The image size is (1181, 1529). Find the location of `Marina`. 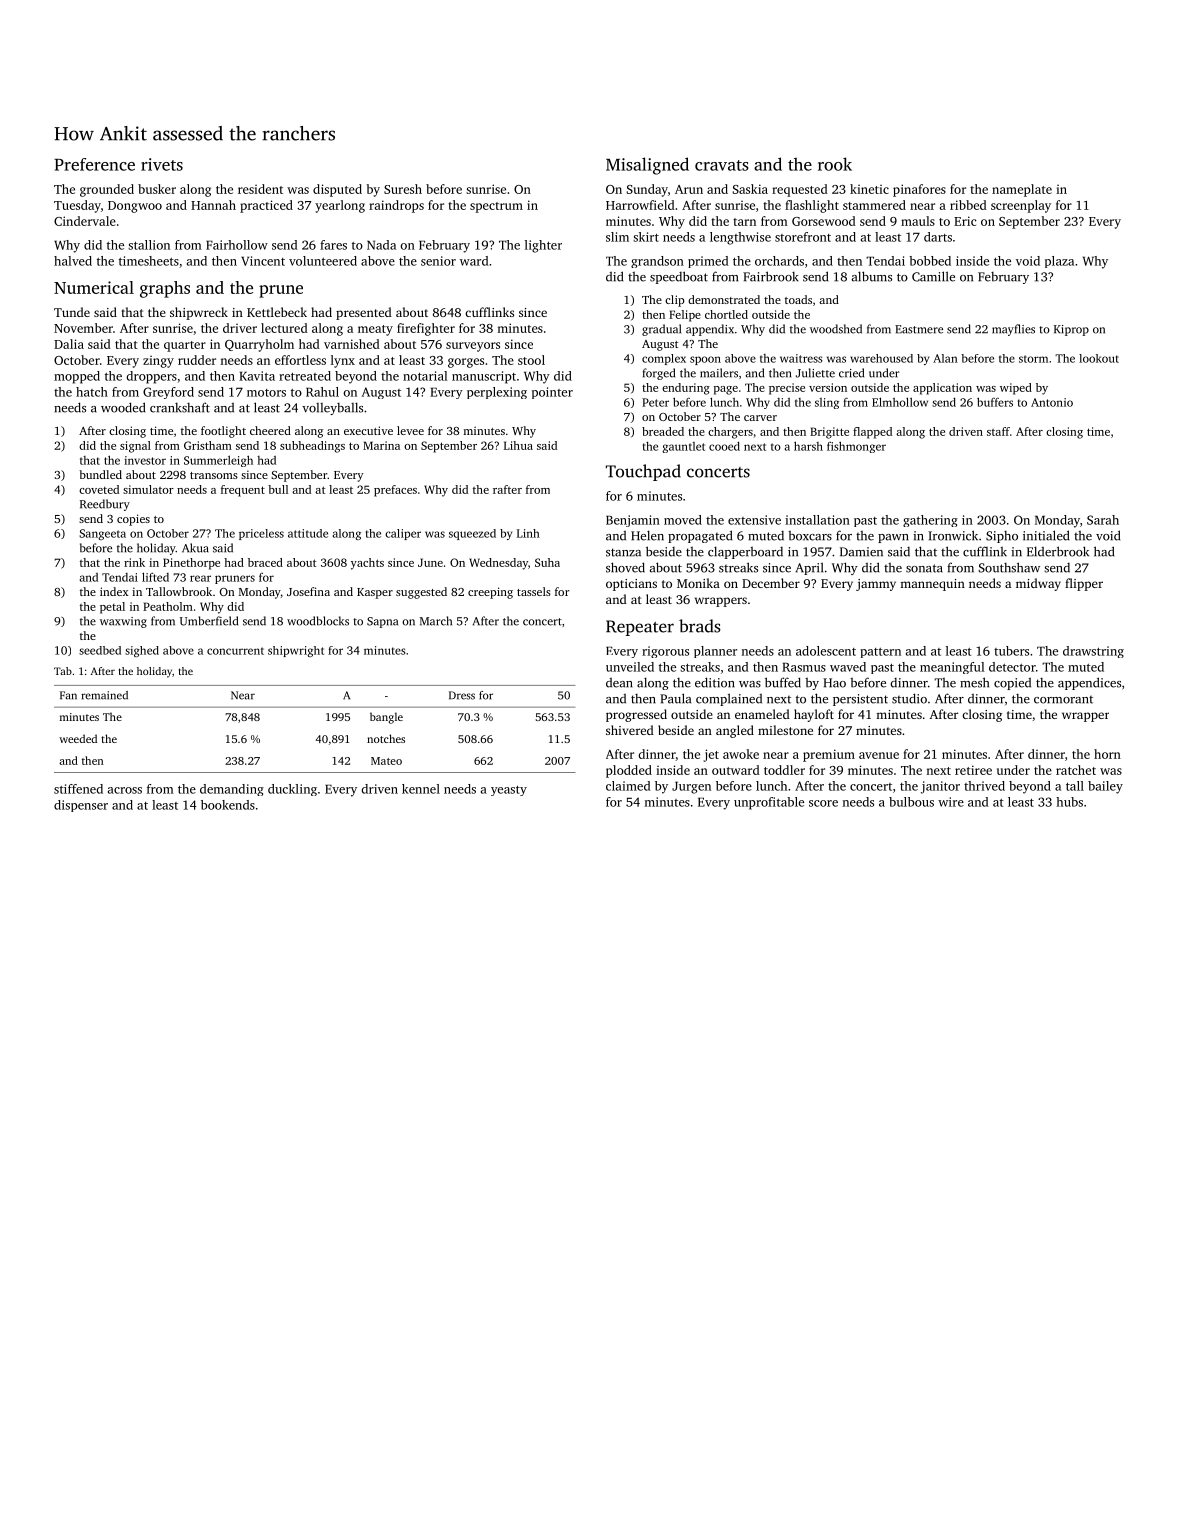

Marina is located at coordinates (381, 445).
